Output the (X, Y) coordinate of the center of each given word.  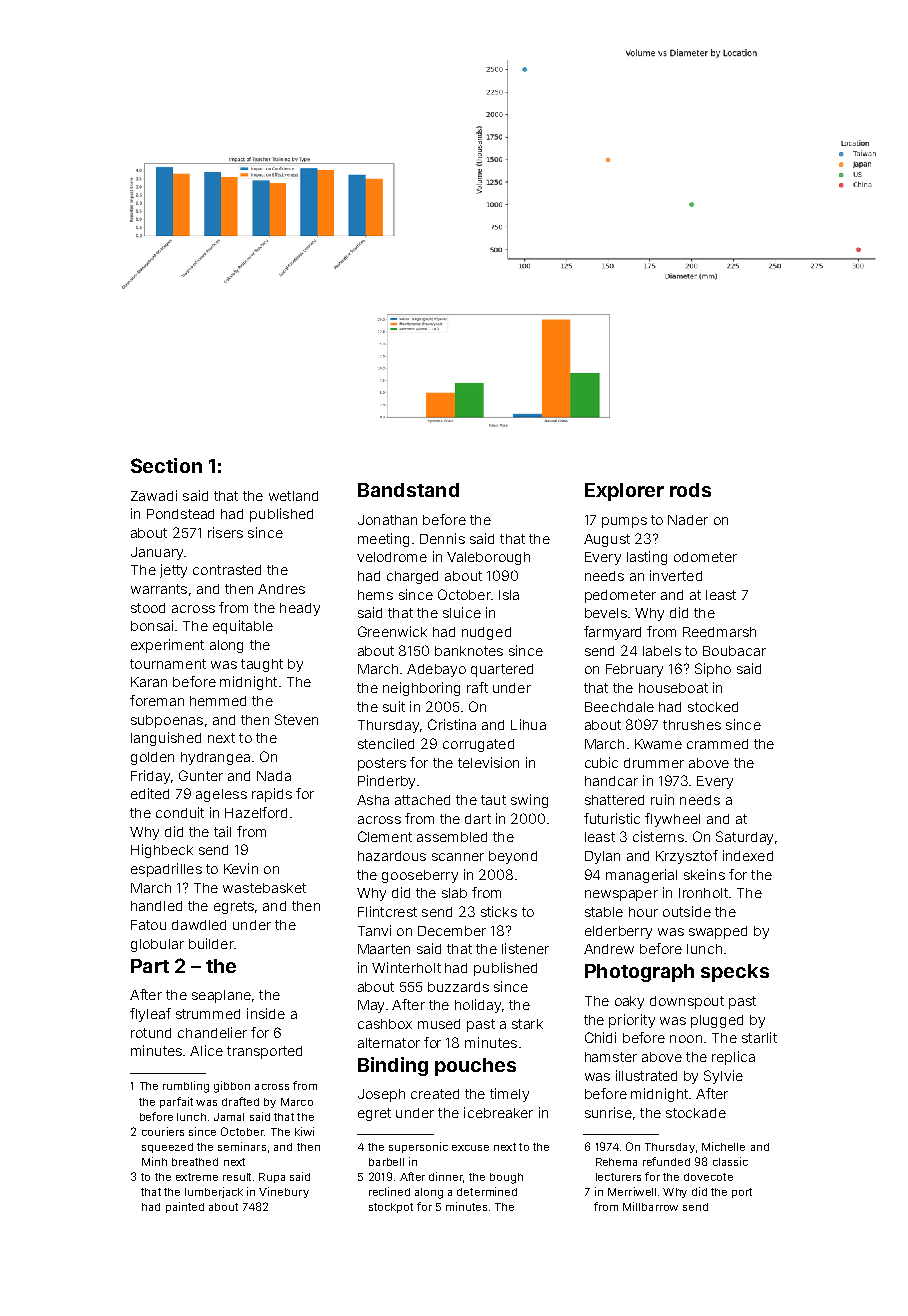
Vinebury (284, 1192)
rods (690, 490)
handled (156, 906)
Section (166, 465)
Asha (373, 800)
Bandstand (408, 490)
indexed (748, 855)
